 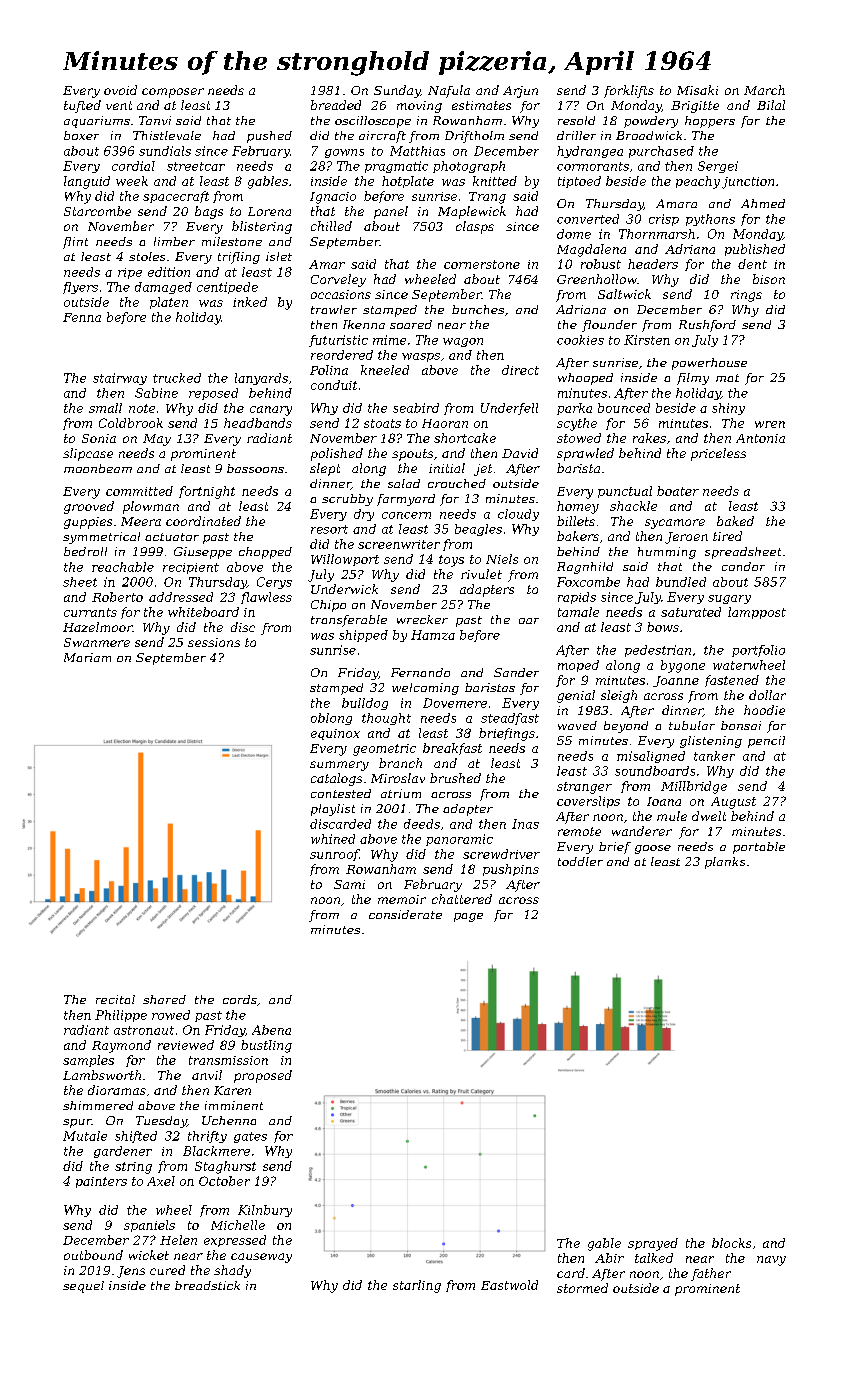 What do you see at coordinates (478, 309) in the screenshot?
I see `bunches` at bounding box center [478, 309].
